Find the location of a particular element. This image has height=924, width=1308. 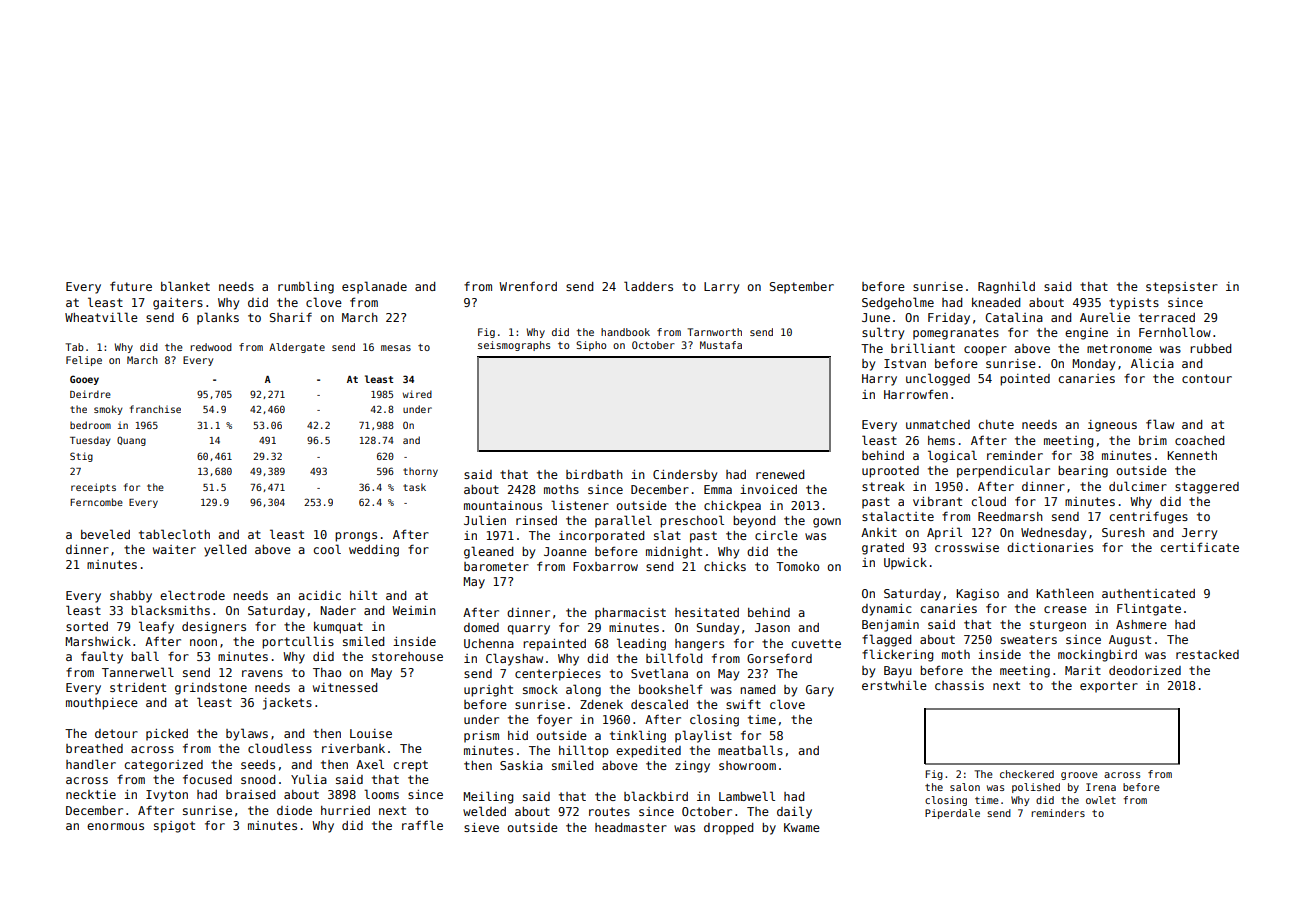

birdbath is located at coordinates (594, 474).
